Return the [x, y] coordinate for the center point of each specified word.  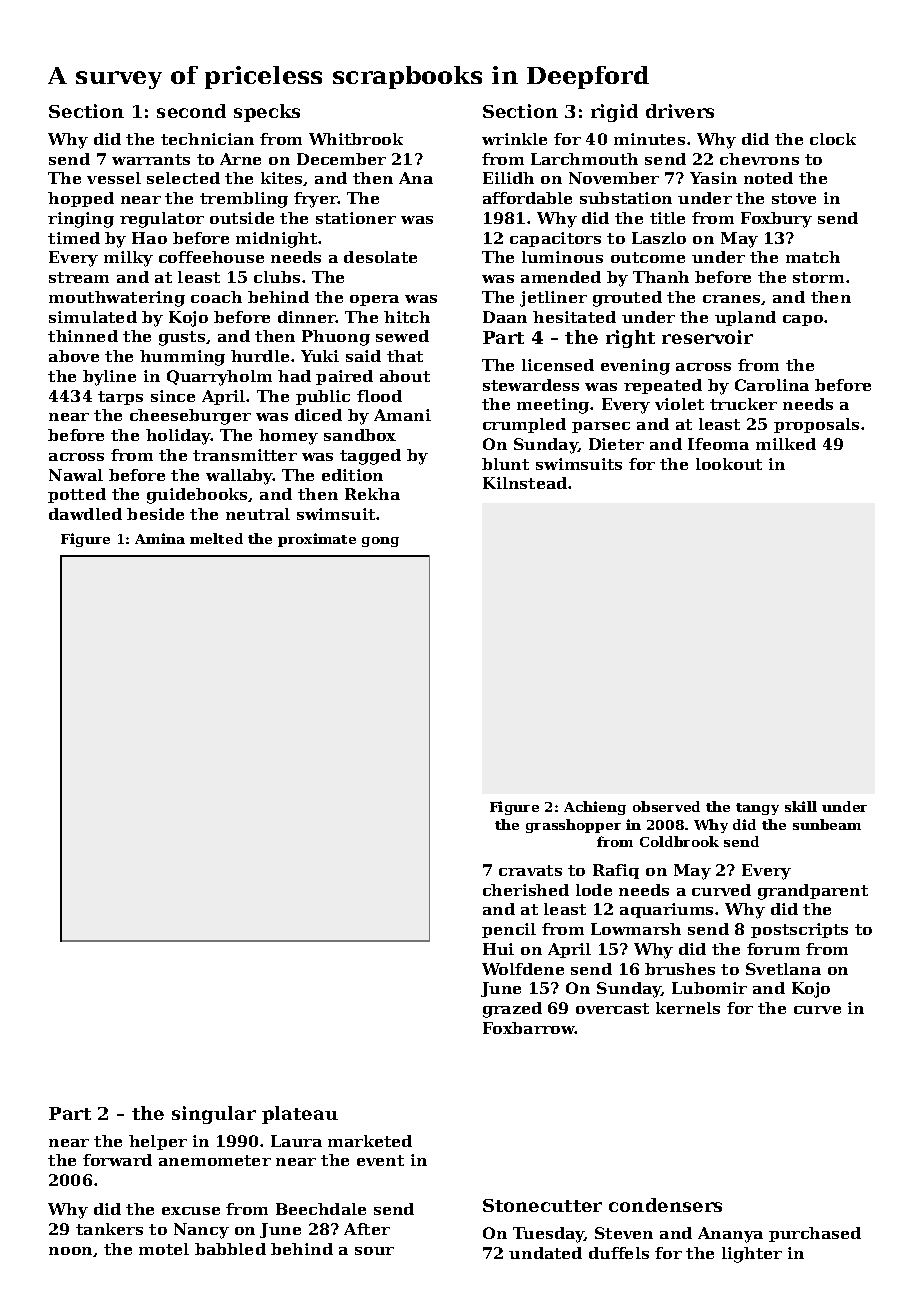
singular [214, 1115]
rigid [614, 113]
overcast [612, 1008]
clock [833, 139]
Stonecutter [542, 1205]
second [191, 111]
